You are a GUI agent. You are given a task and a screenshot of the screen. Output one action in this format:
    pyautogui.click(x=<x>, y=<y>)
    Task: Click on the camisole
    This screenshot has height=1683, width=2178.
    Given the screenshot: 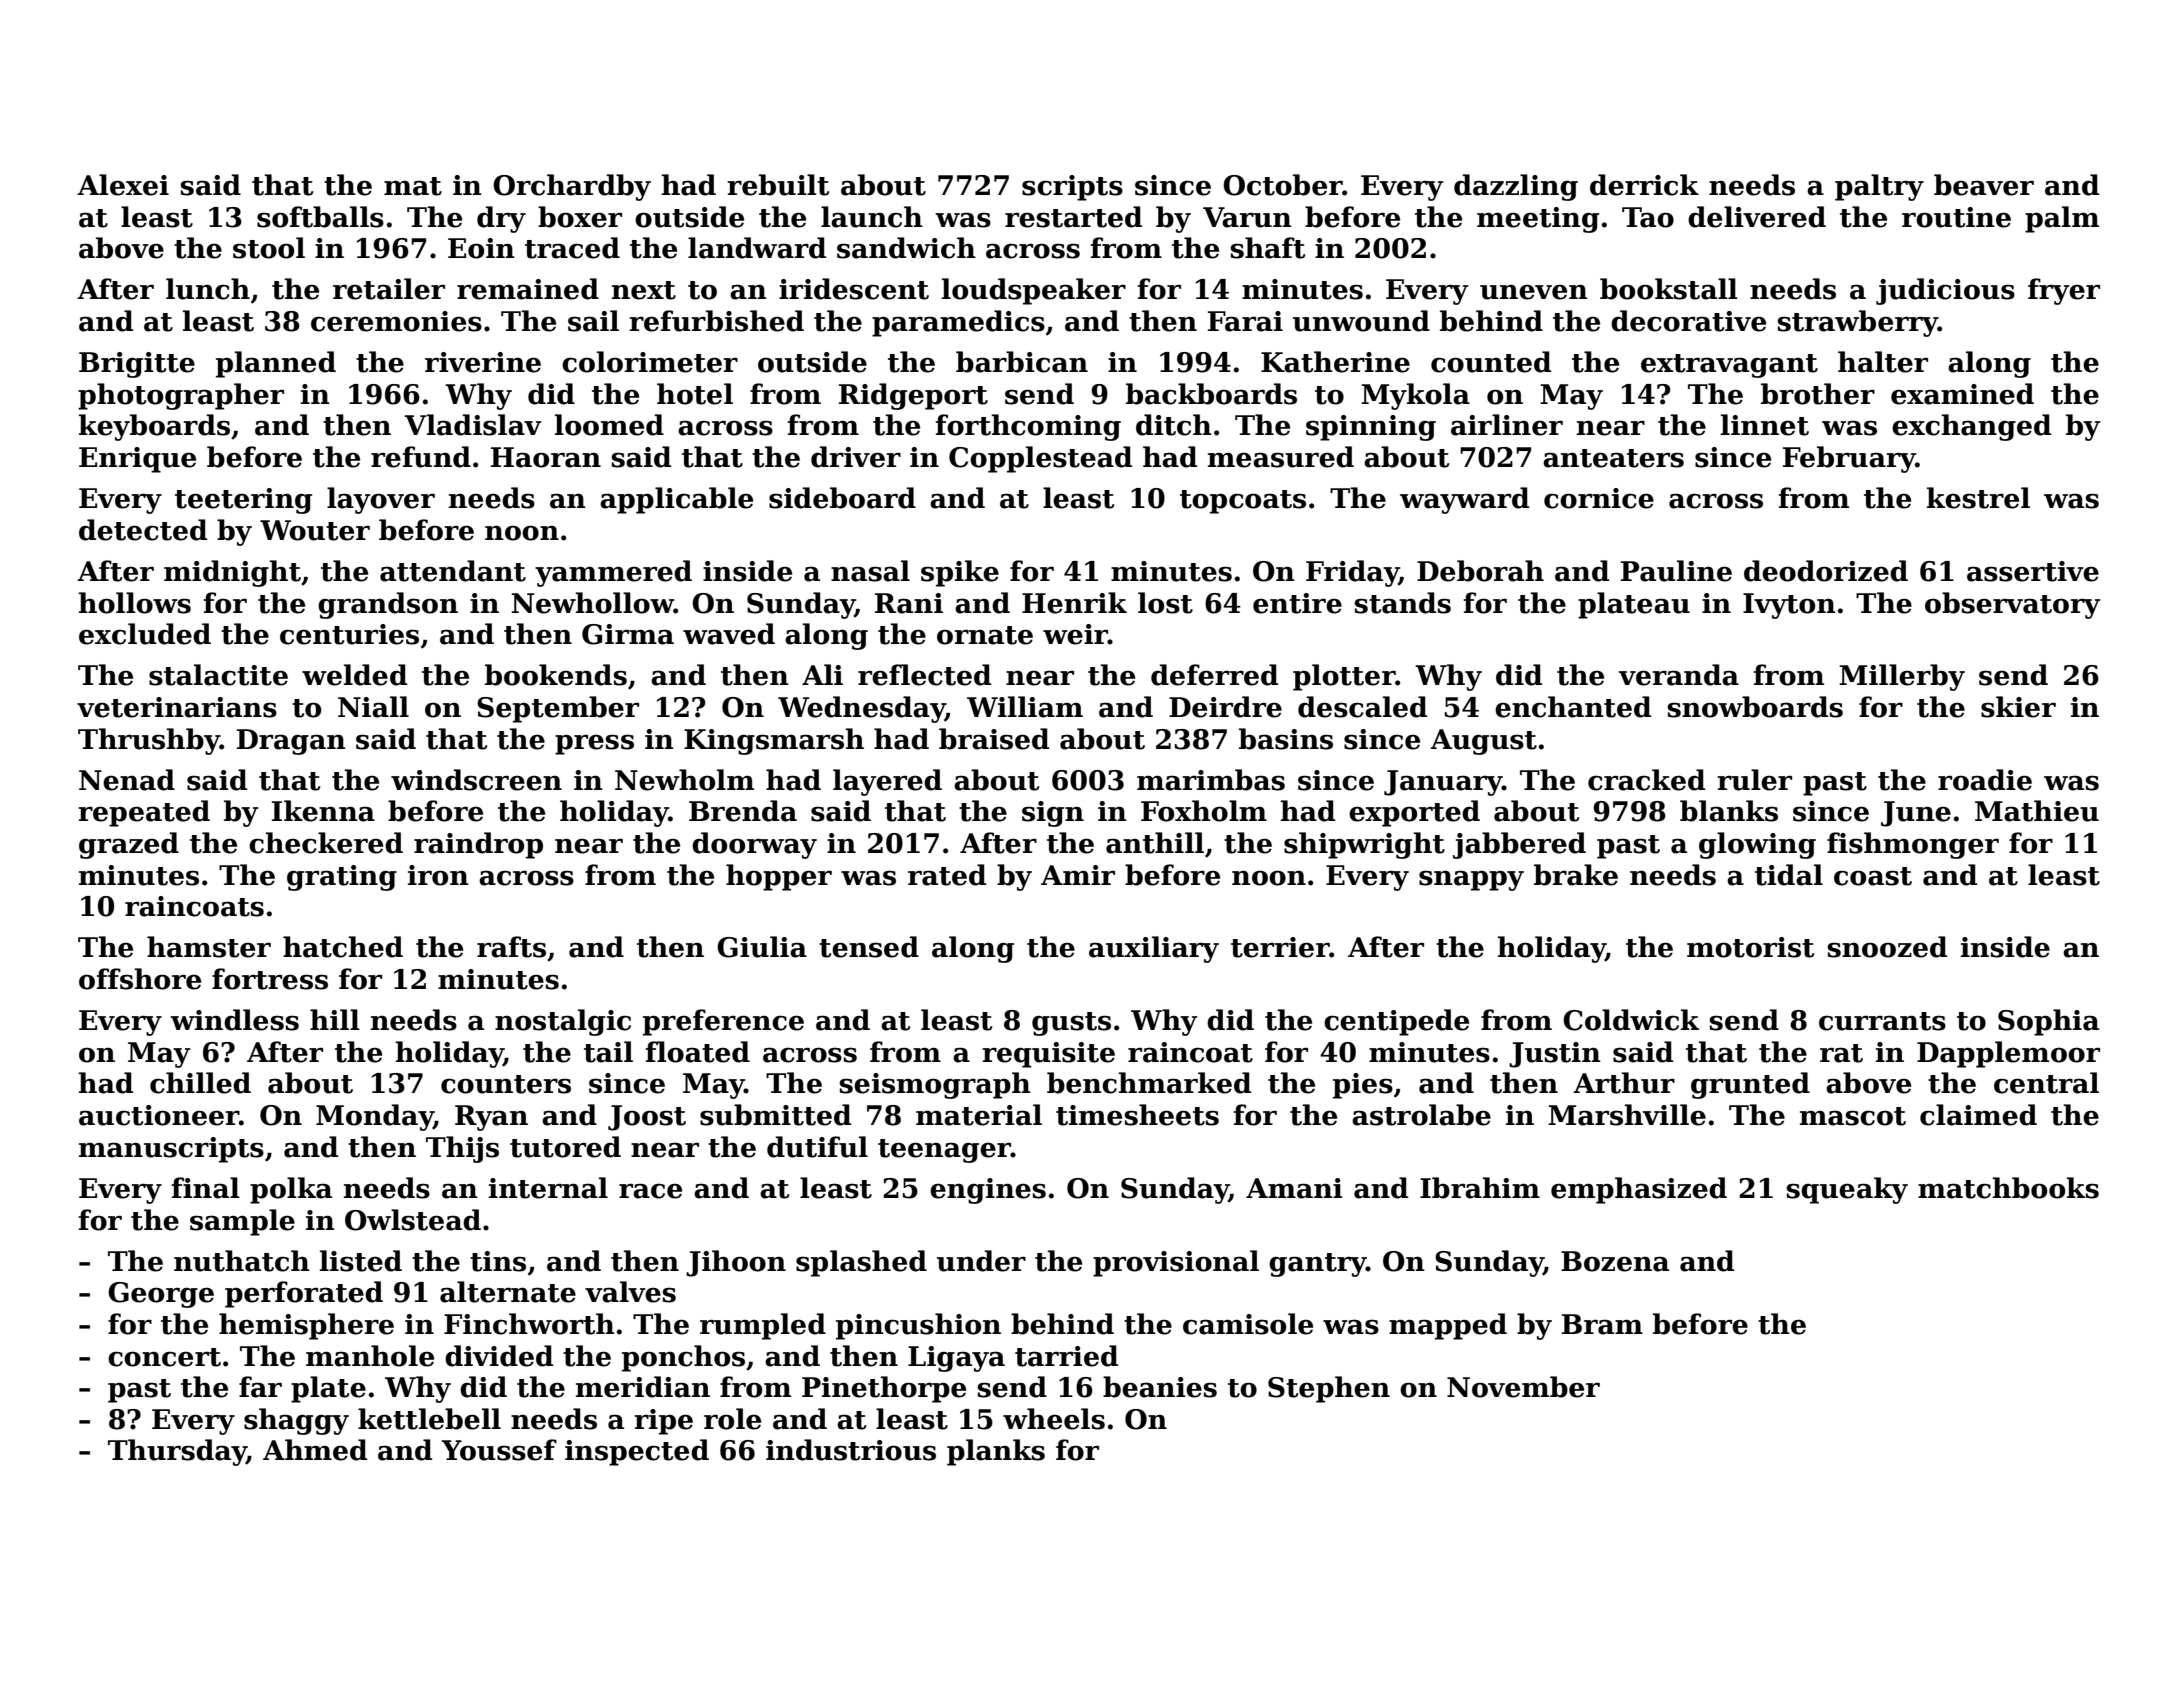 What is the action you would take?
    pyautogui.click(x=1248, y=1324)
